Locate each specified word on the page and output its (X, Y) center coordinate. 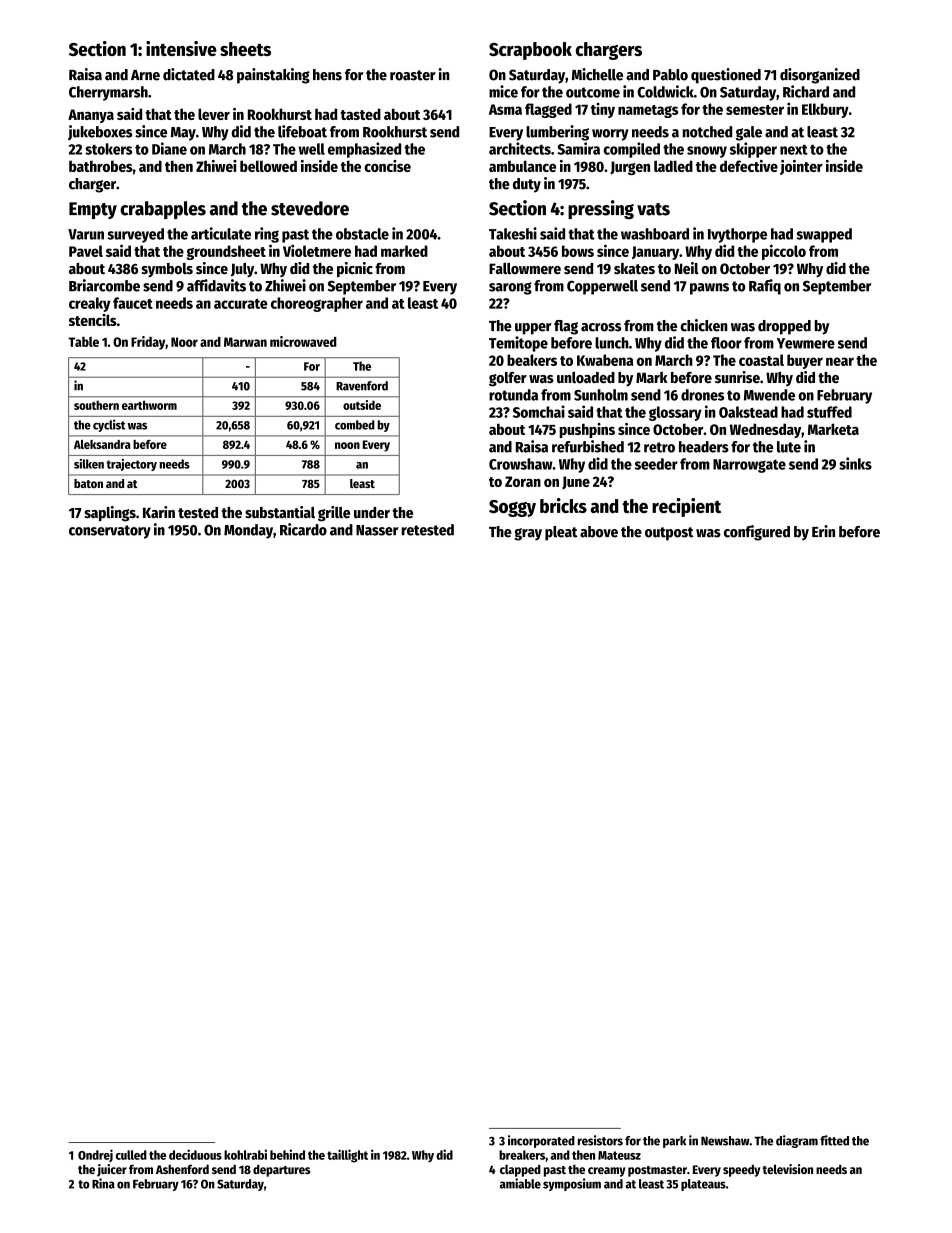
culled (131, 1155)
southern (96, 405)
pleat (561, 533)
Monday (248, 531)
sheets (245, 49)
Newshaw (725, 1141)
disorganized (820, 76)
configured (757, 533)
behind (287, 1154)
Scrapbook (530, 51)
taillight (347, 1156)
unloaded (586, 377)
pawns (709, 289)
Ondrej (95, 1155)
